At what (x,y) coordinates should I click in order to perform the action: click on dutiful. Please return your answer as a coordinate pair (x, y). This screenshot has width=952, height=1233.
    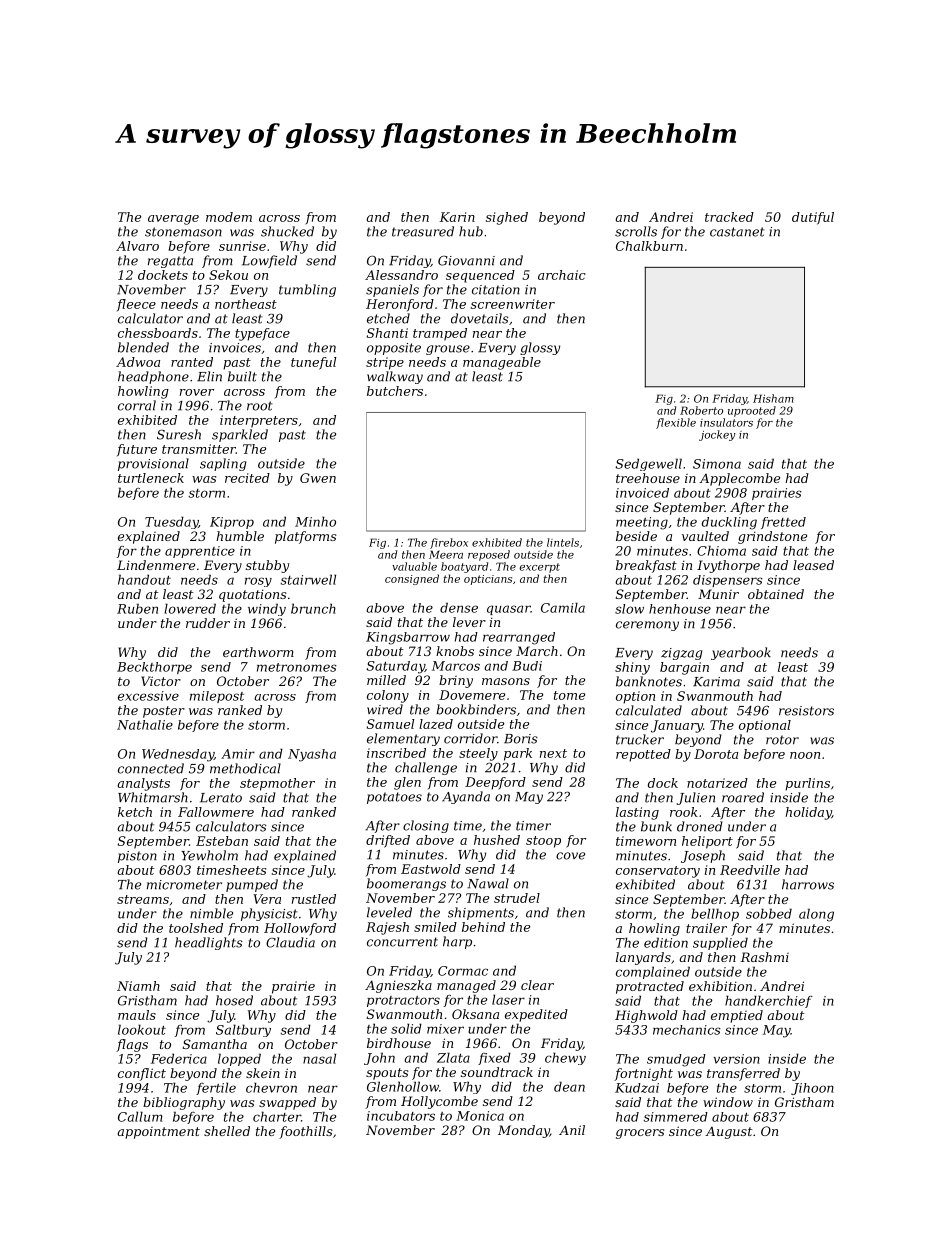
    Looking at the image, I should click on (813, 218).
